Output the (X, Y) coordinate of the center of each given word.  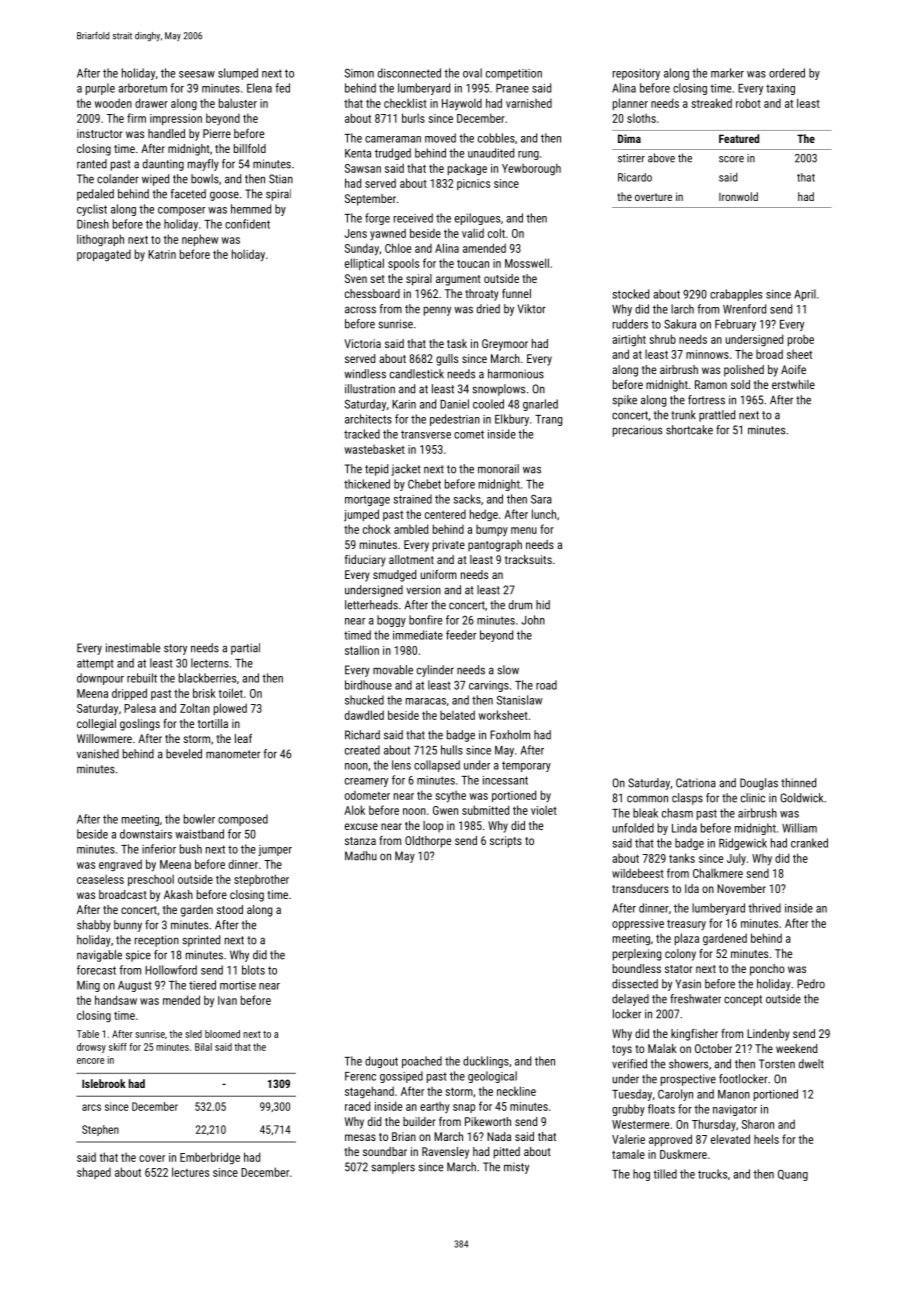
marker (727, 73)
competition (514, 74)
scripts (506, 842)
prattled (717, 416)
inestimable (133, 648)
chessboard (372, 293)
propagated (104, 255)
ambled (411, 529)
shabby (94, 926)
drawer (151, 103)
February (735, 325)
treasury (686, 925)
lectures (190, 1172)
